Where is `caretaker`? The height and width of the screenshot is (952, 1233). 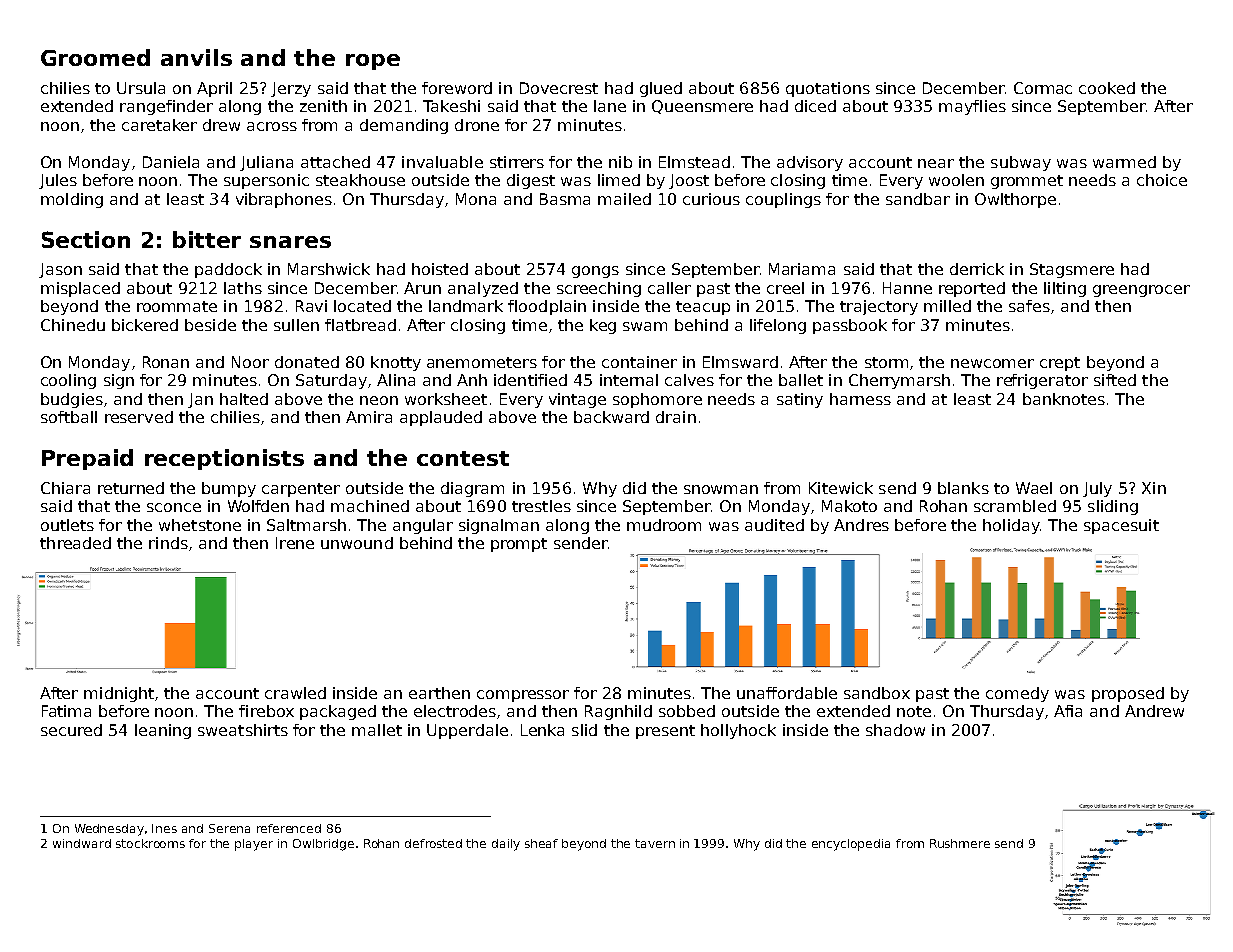
caretaker is located at coordinates (159, 125).
